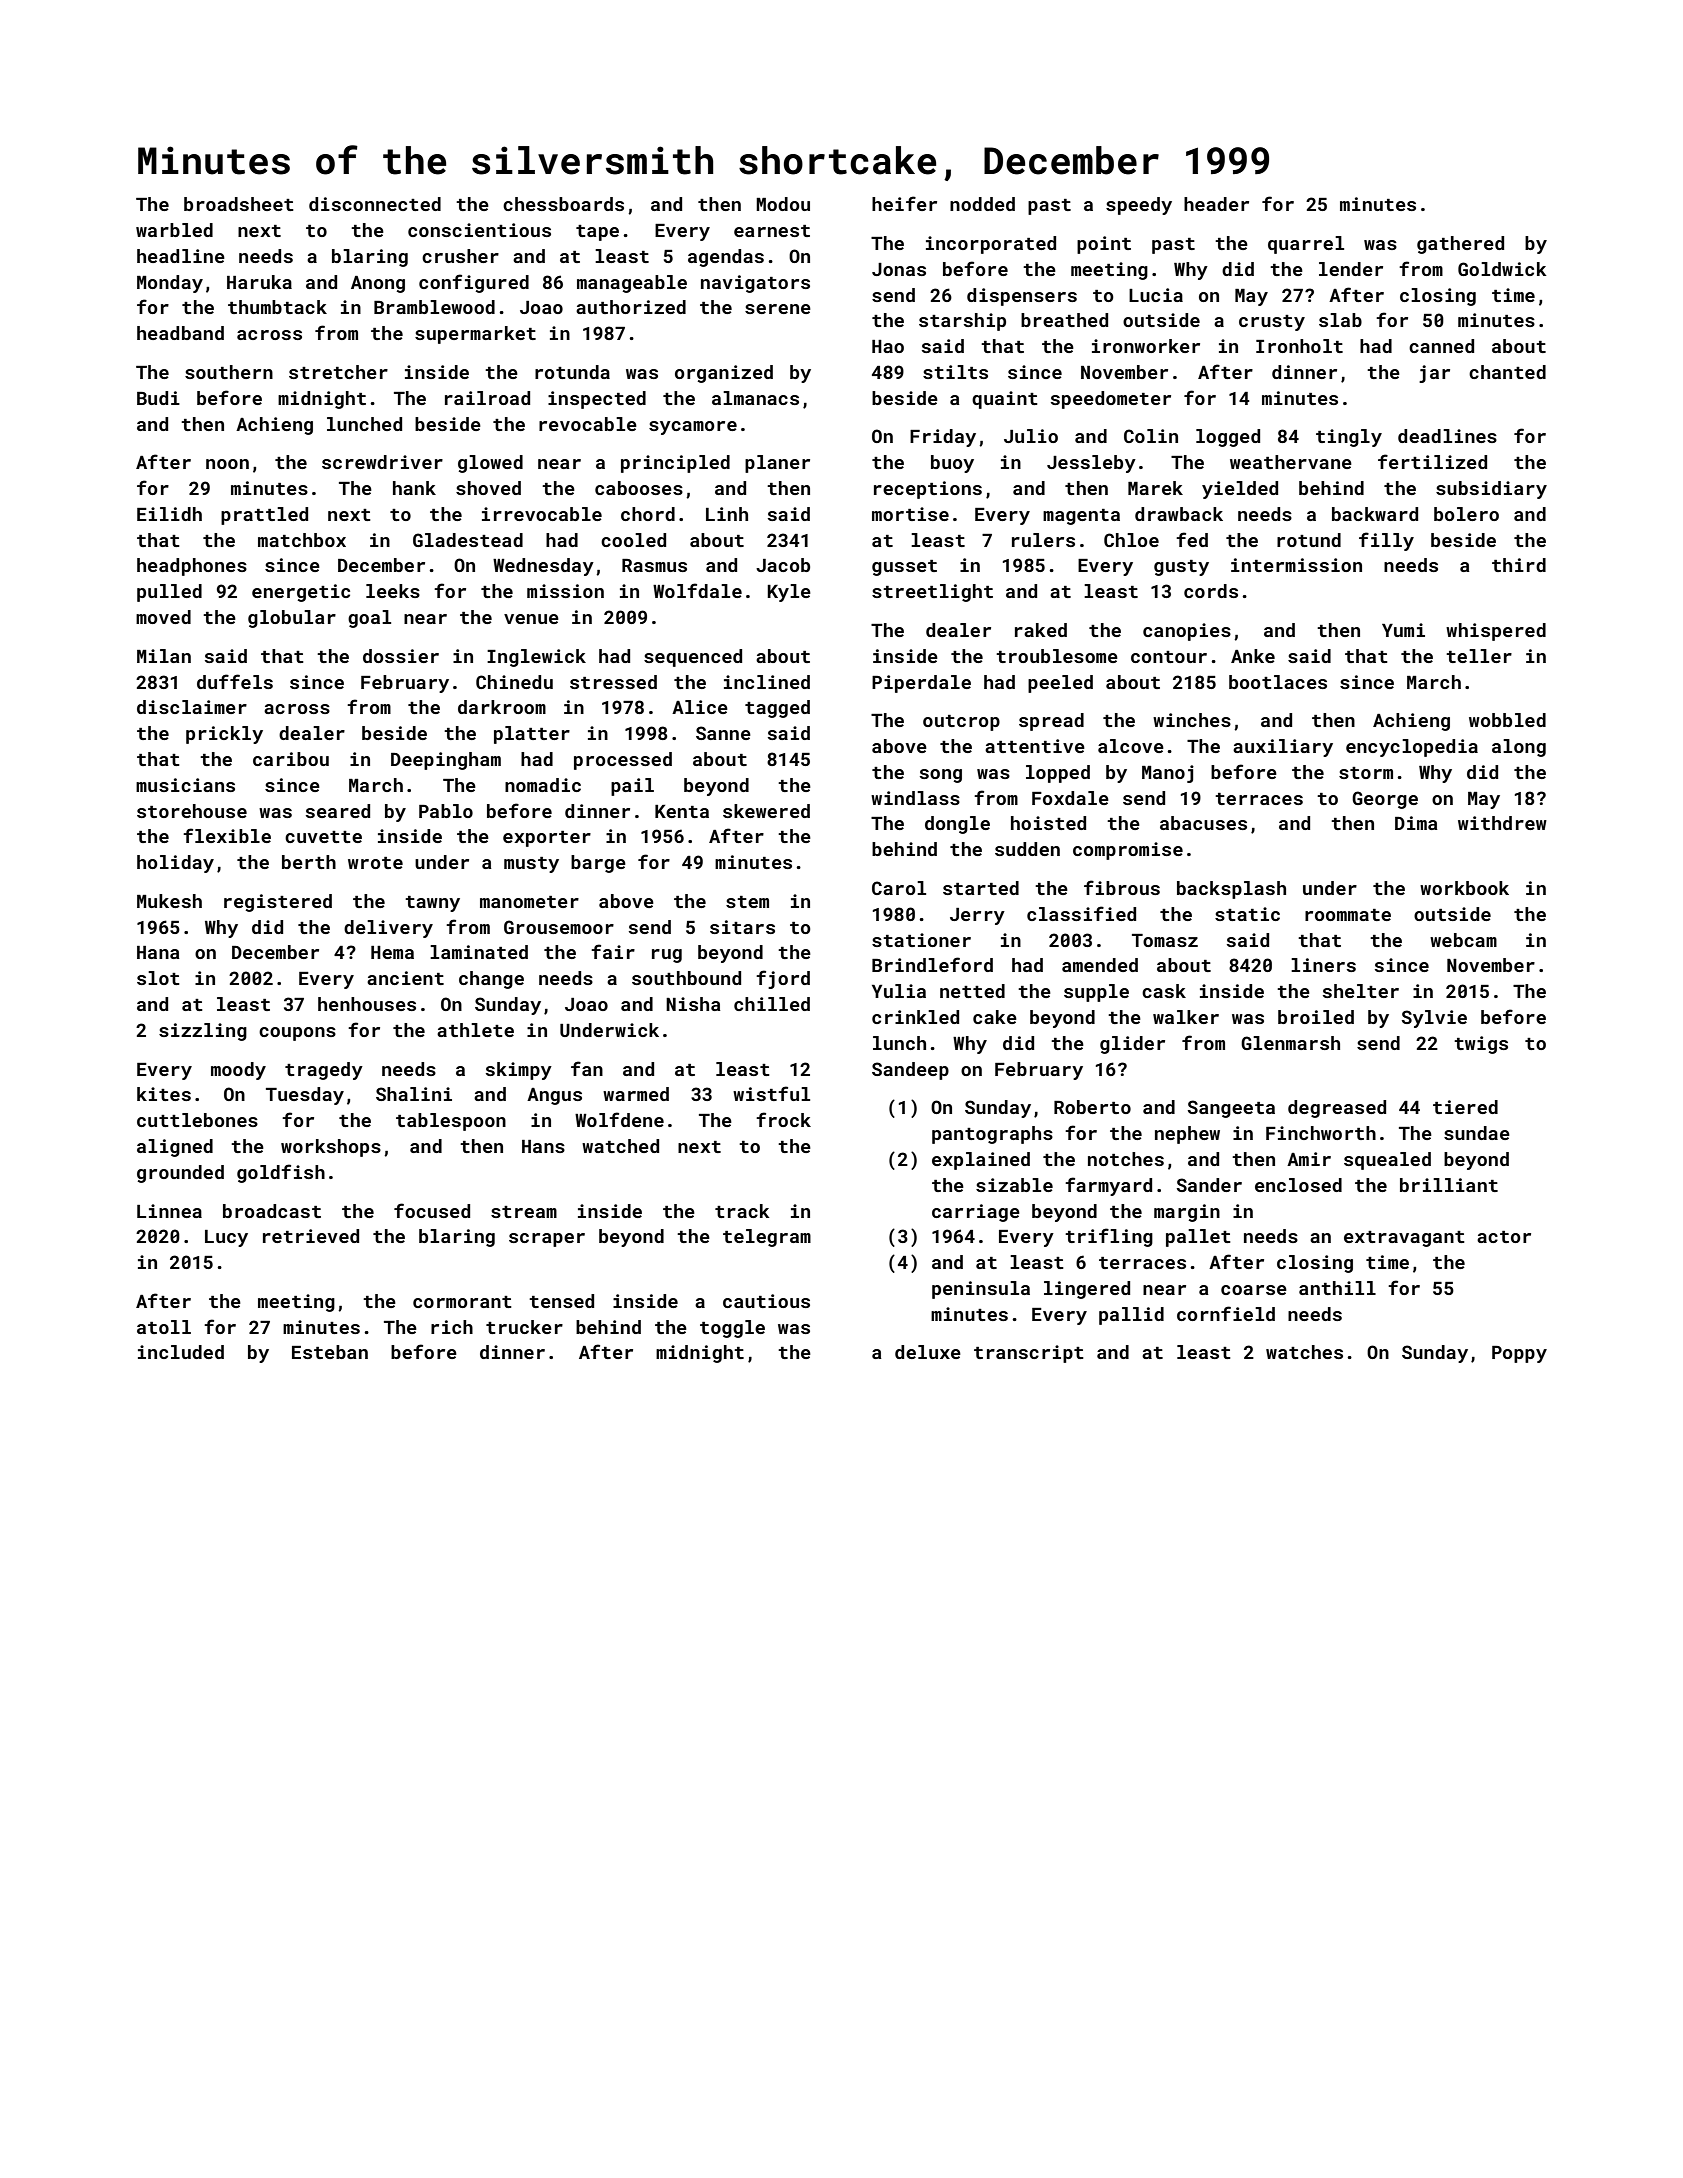 The width and height of the screenshot is (1683, 2178). What do you see at coordinates (301, 593) in the screenshot?
I see `energetic` at bounding box center [301, 593].
